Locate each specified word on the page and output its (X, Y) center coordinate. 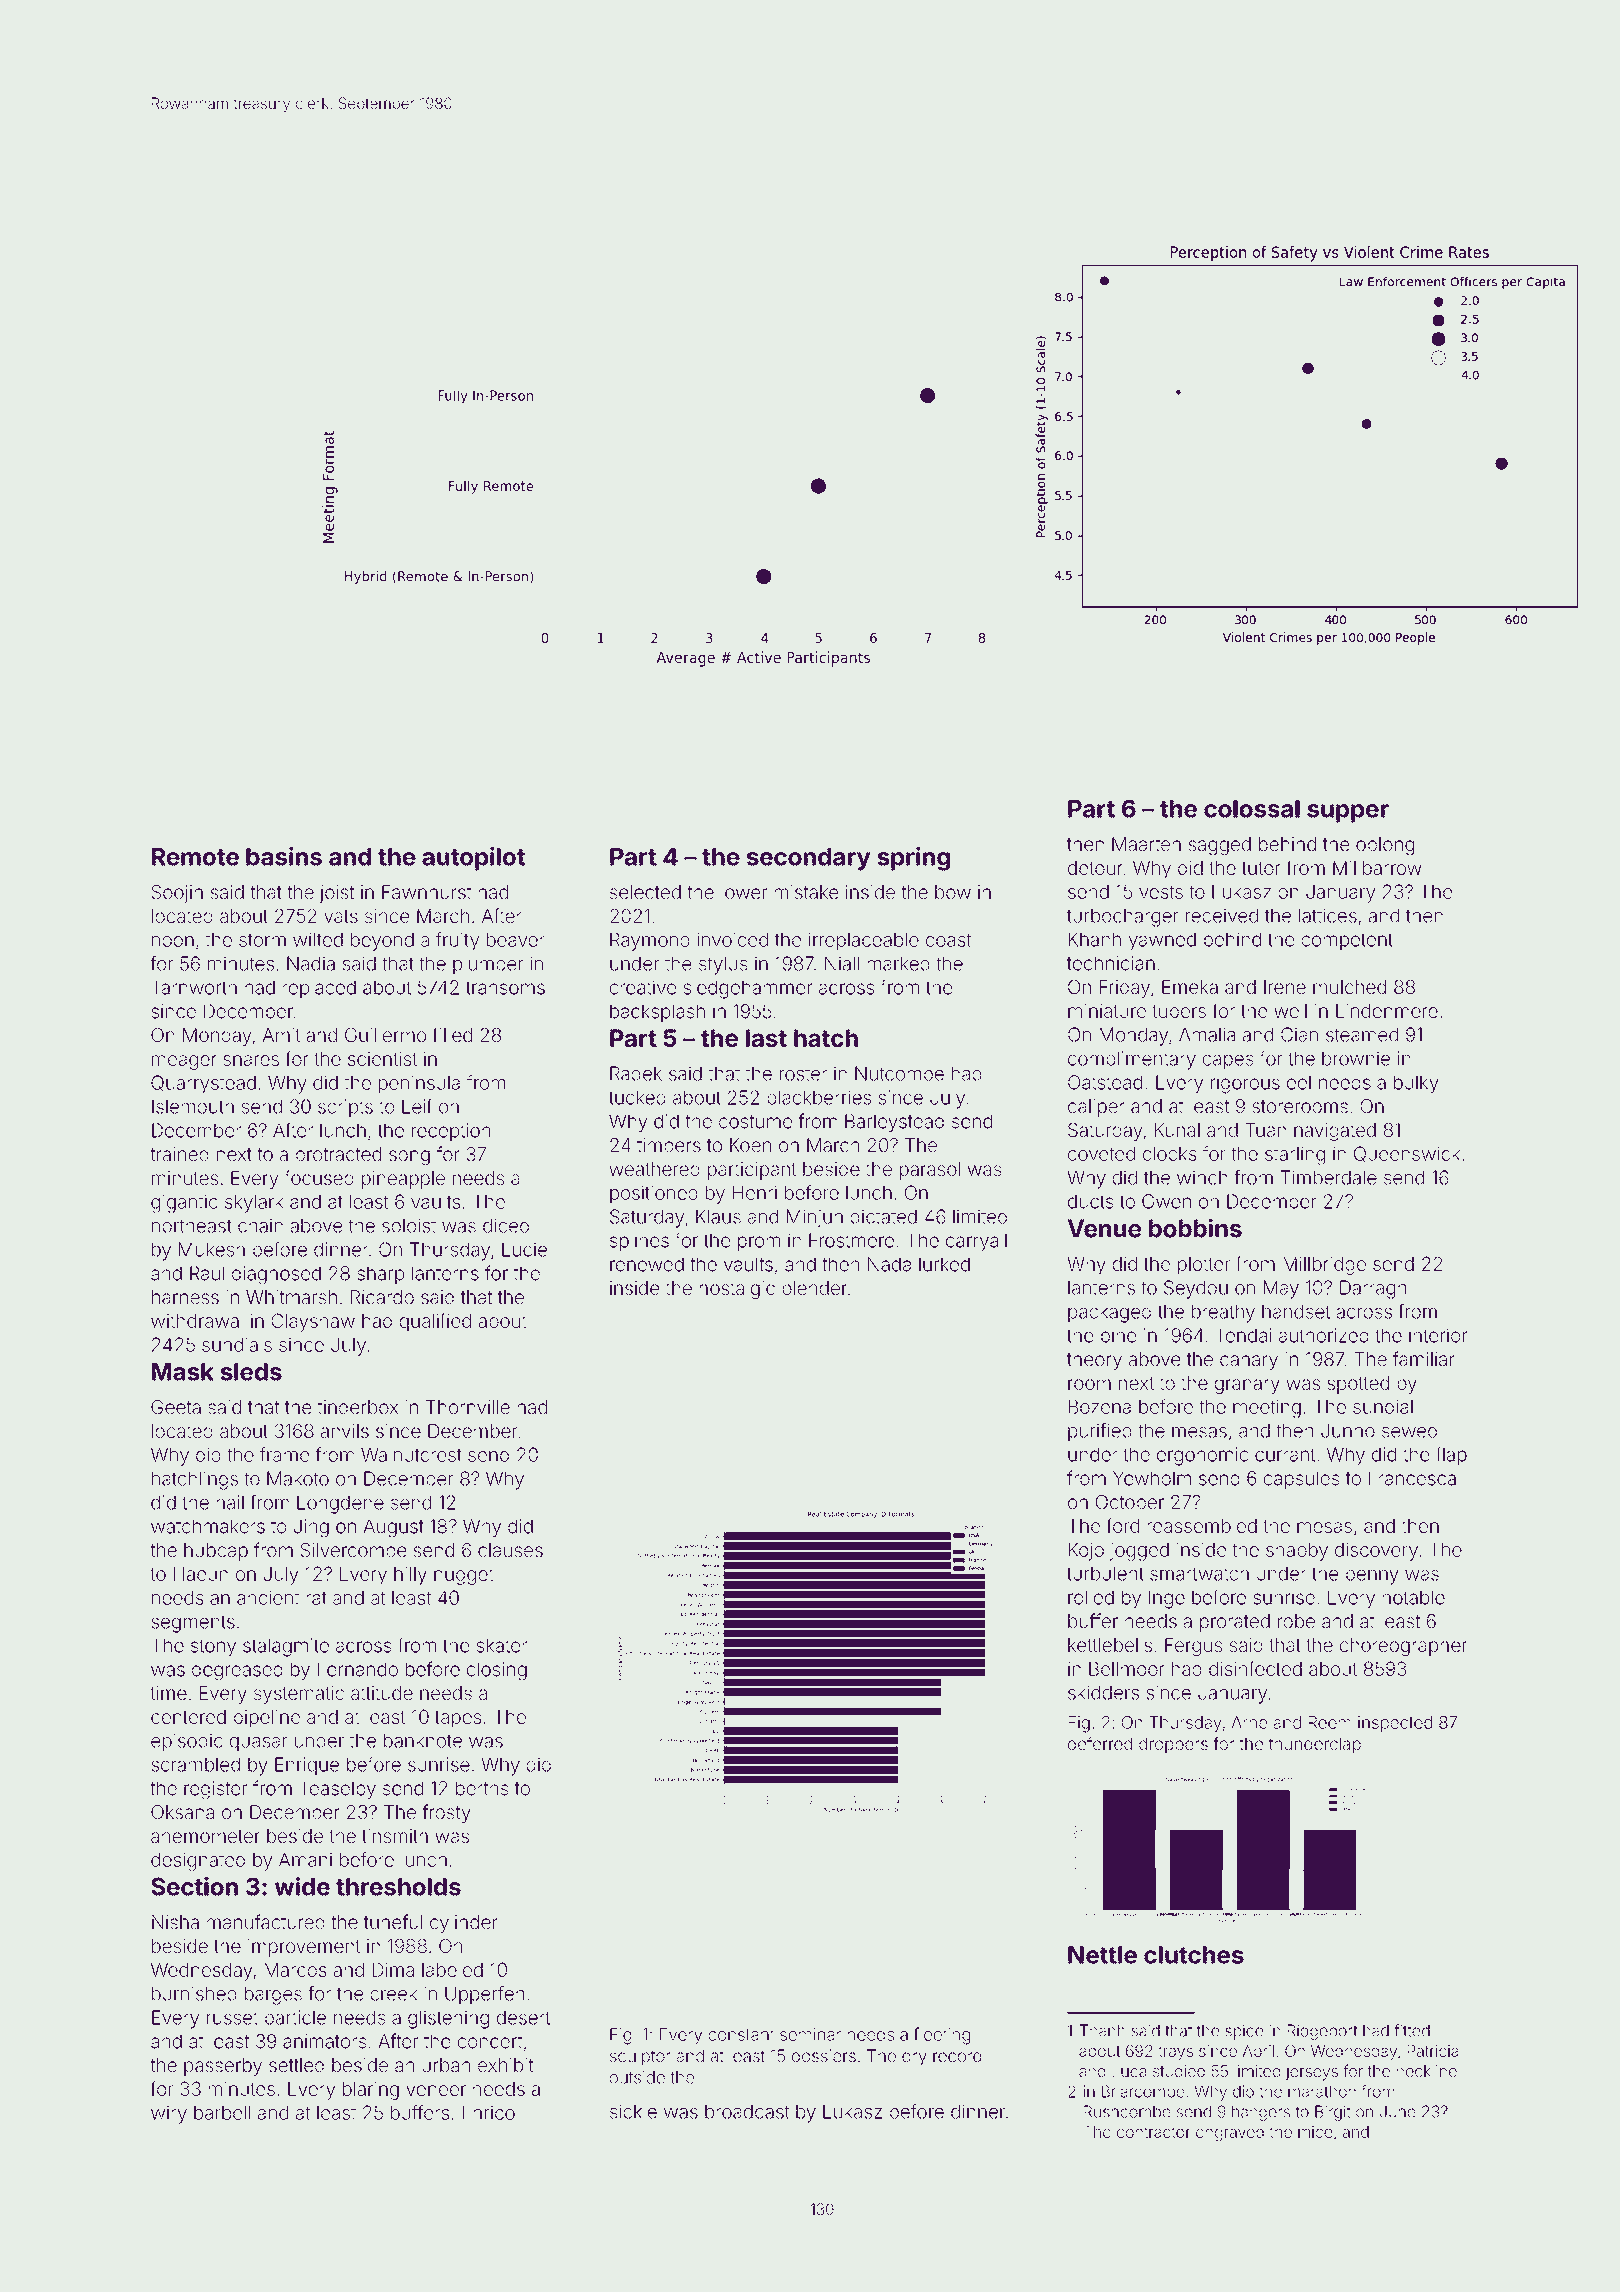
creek (393, 1994)
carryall (976, 1242)
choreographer (1403, 1647)
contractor (1153, 2132)
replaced (319, 989)
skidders (1103, 1692)
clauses (510, 1550)
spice (1244, 2032)
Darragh (1373, 1289)
